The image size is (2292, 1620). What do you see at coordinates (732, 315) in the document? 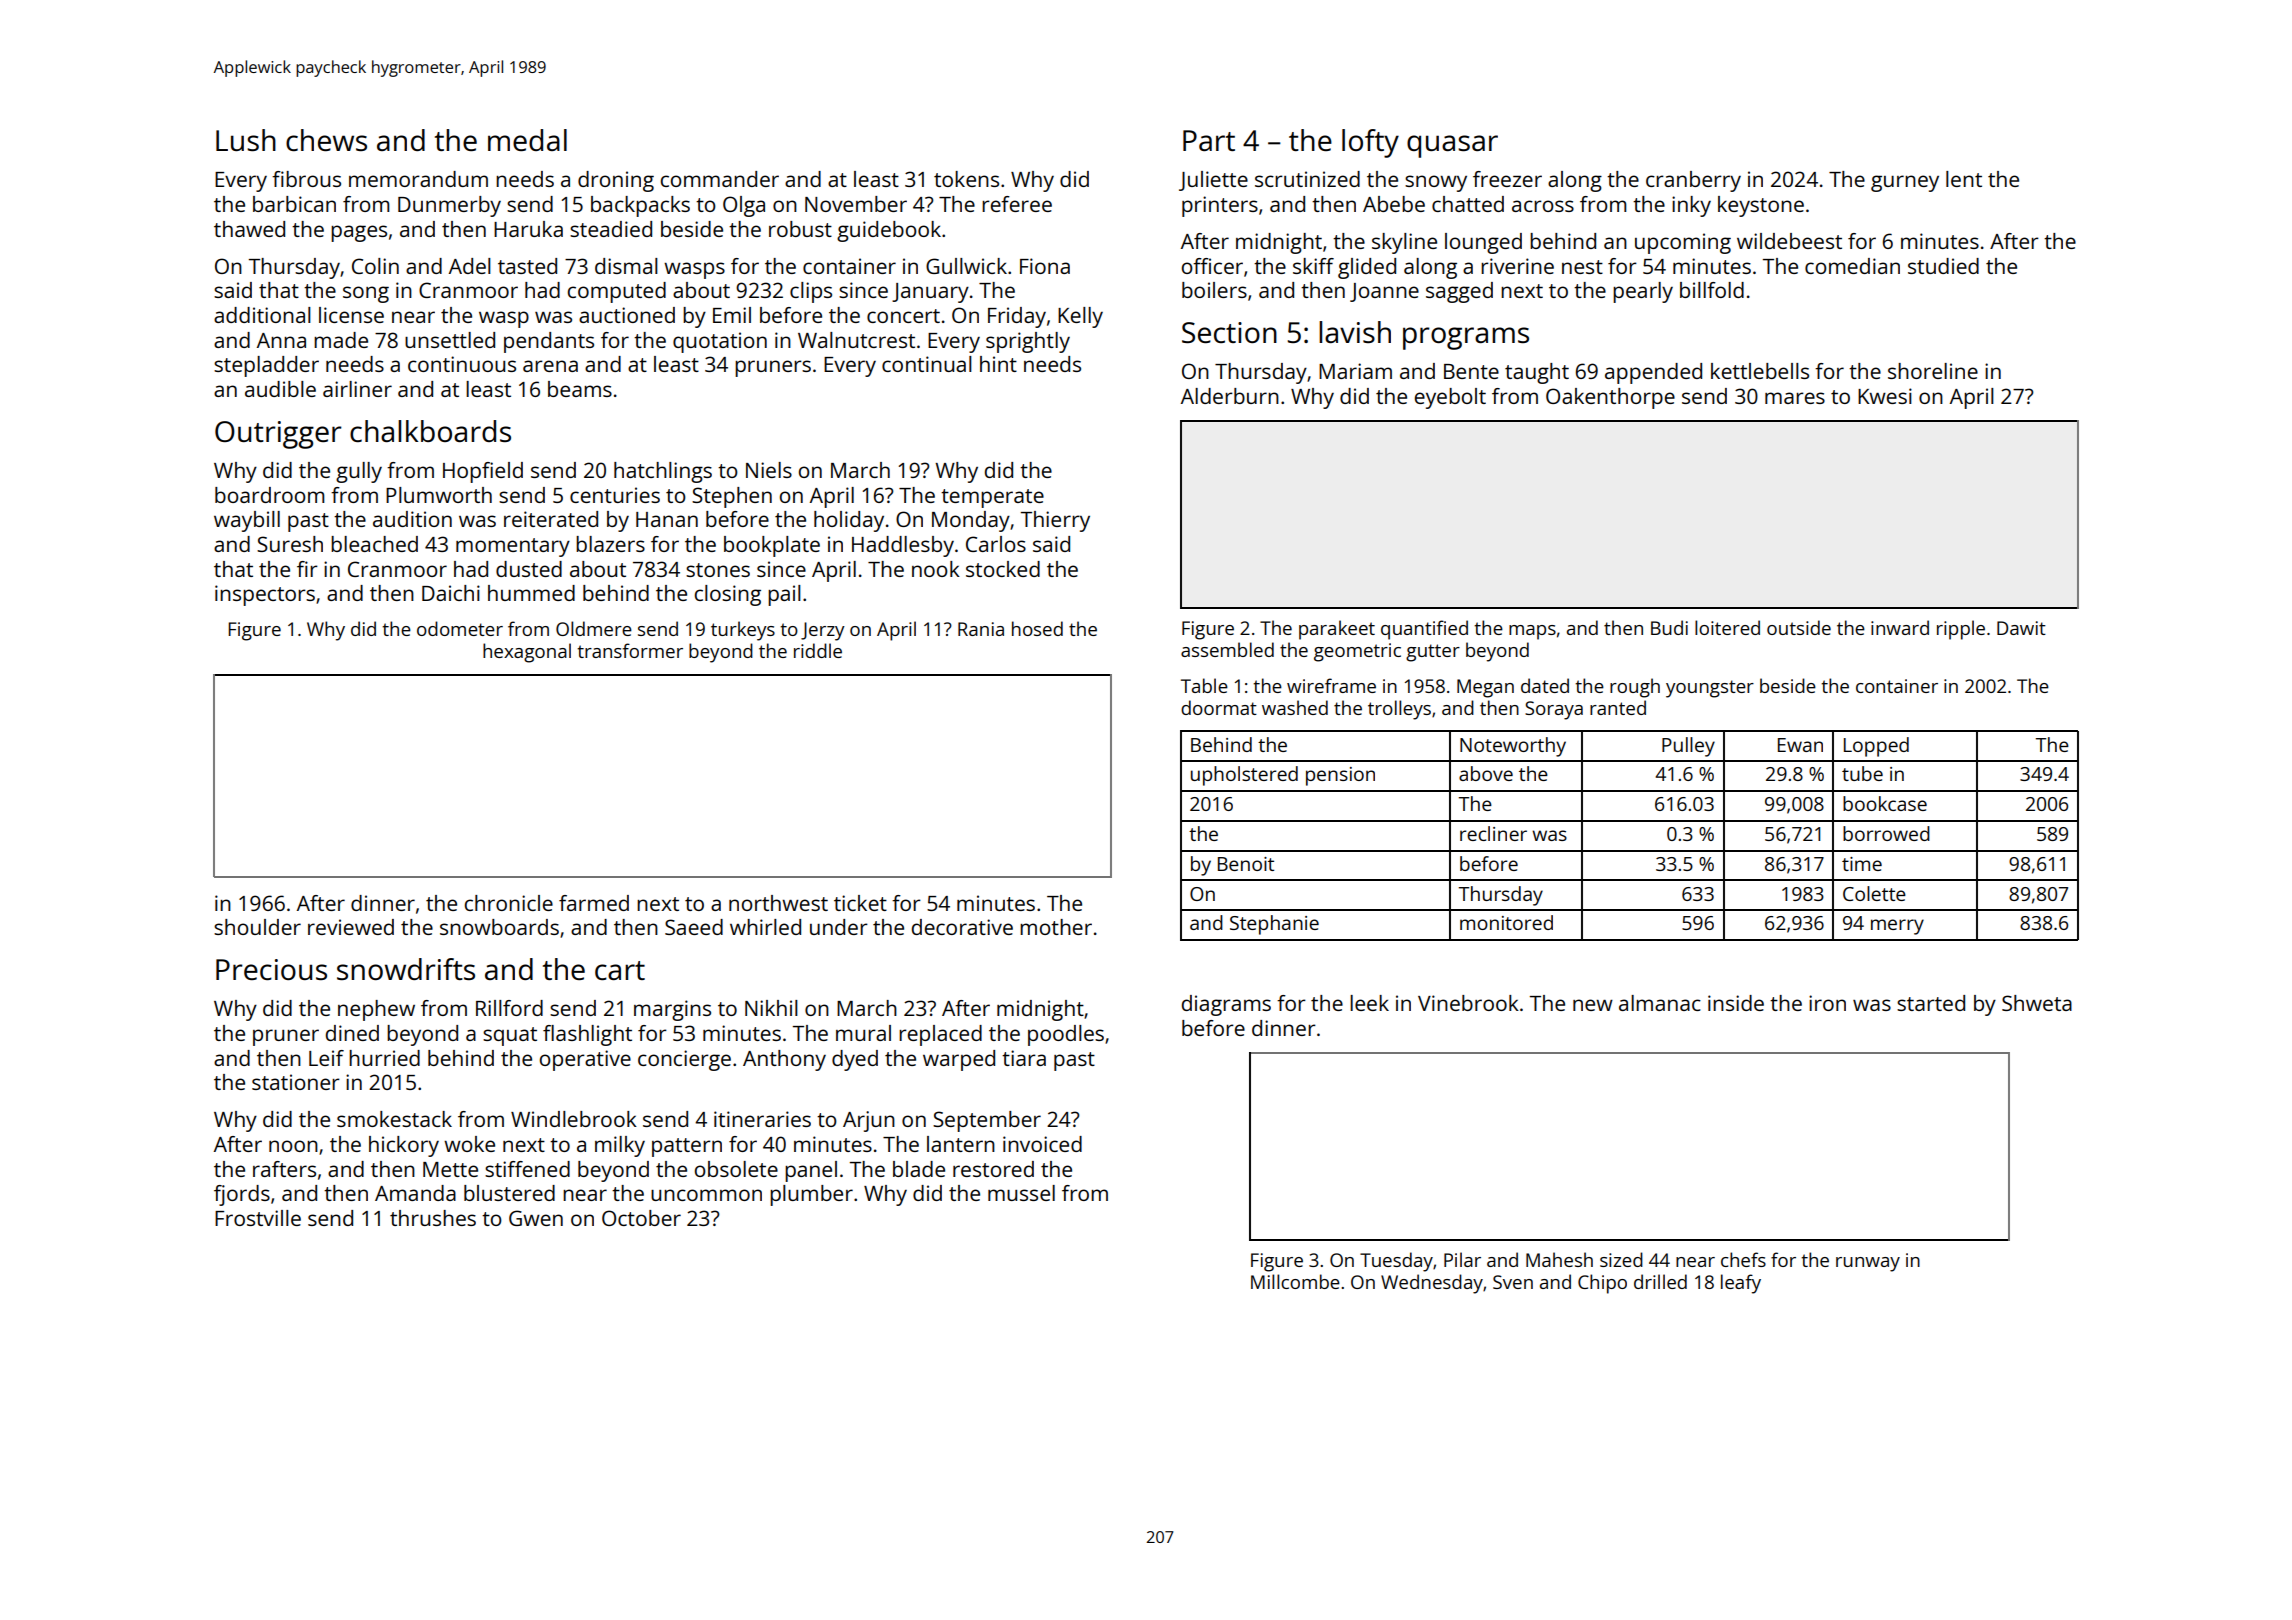
I see `Emil` at bounding box center [732, 315].
